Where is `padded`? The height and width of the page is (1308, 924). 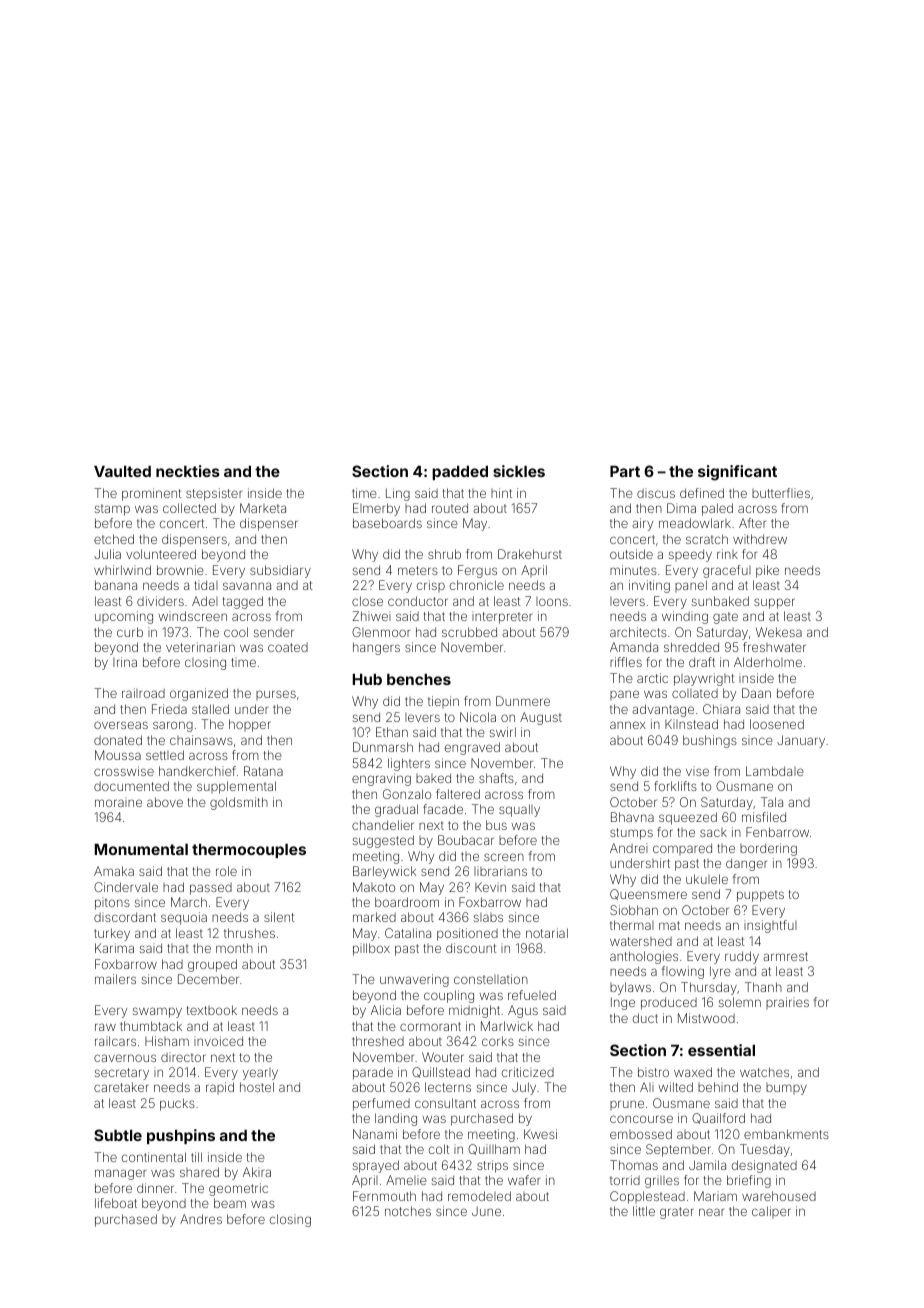
padded is located at coordinates (460, 473).
